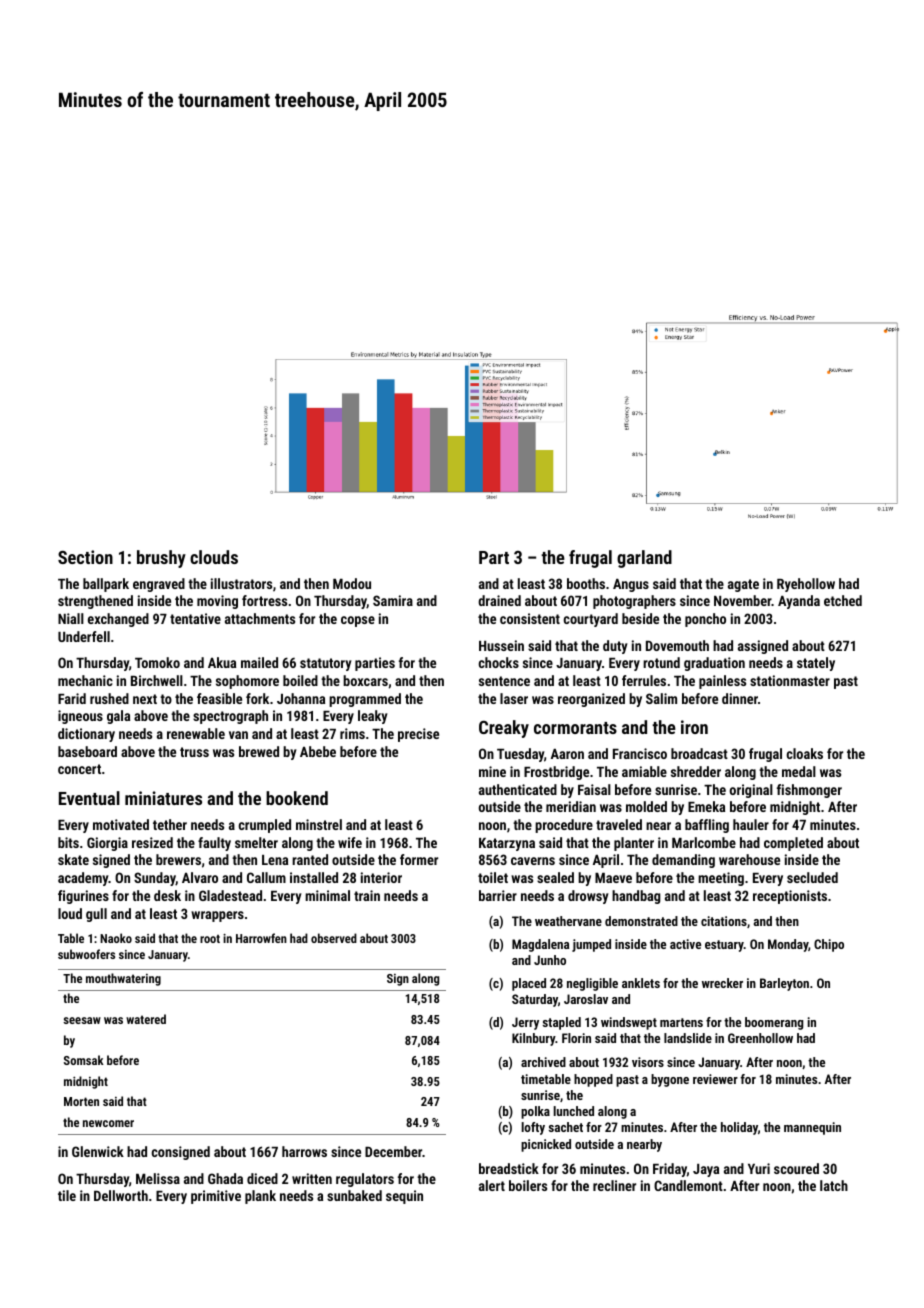  What do you see at coordinates (644, 559) in the image?
I see `garland` at bounding box center [644, 559].
